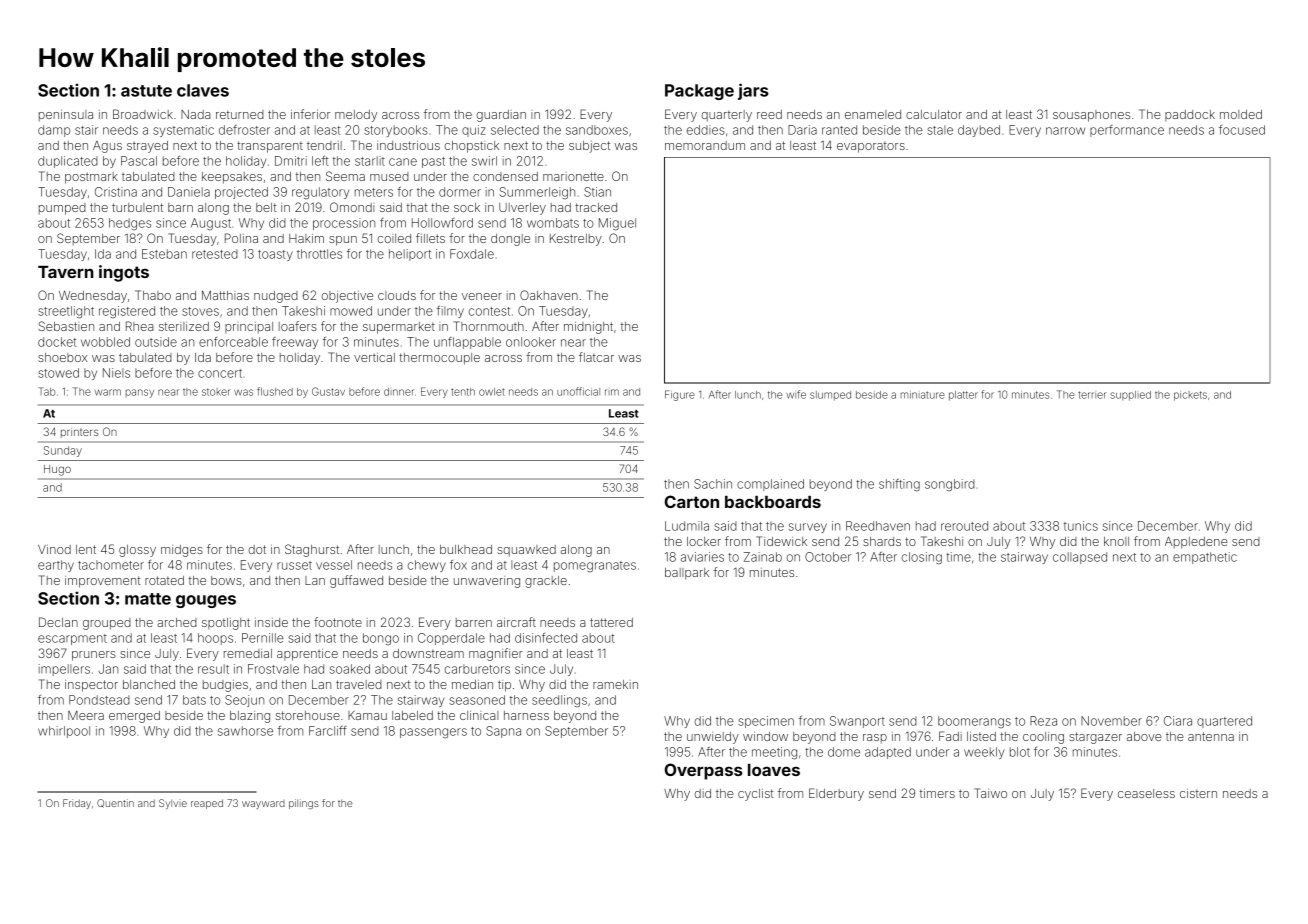 This screenshot has width=1308, height=924. What do you see at coordinates (615, 684) in the screenshot?
I see `ramekin` at bounding box center [615, 684].
